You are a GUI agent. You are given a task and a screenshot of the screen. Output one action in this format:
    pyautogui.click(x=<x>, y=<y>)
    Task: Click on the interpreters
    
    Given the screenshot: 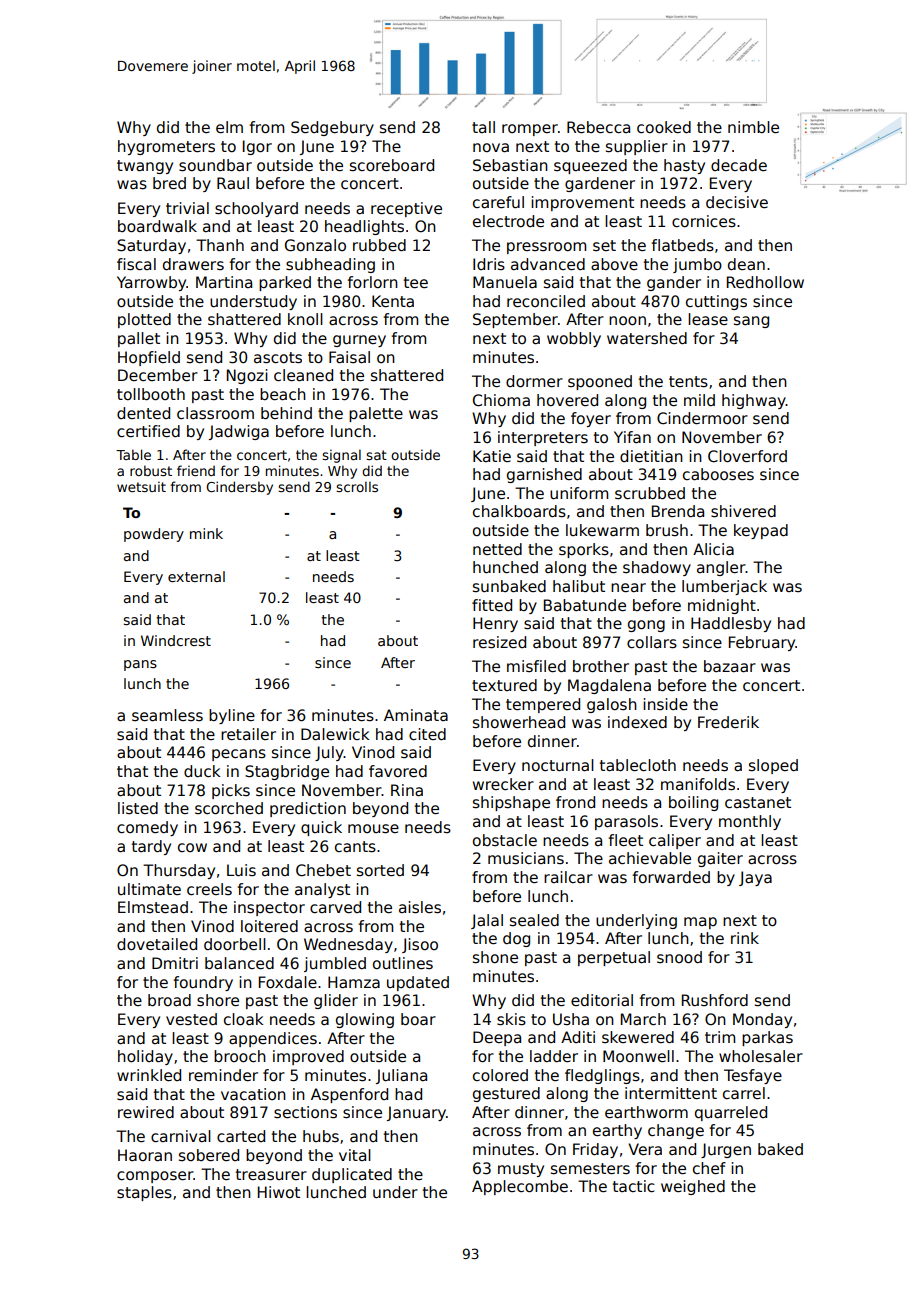 What is the action you would take?
    pyautogui.click(x=543, y=438)
